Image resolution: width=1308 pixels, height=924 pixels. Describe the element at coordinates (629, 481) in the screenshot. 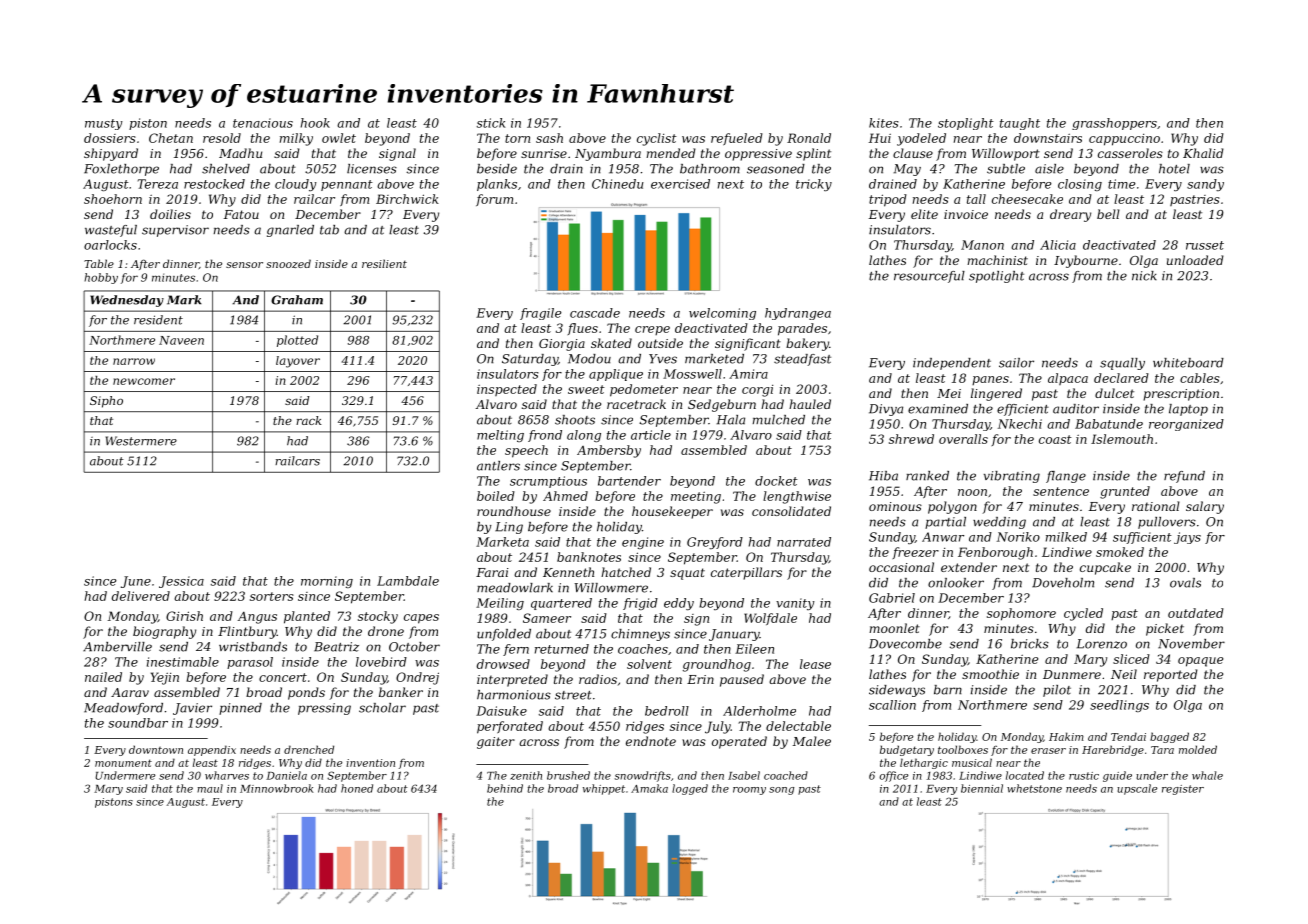

I see `bartender` at that location.
